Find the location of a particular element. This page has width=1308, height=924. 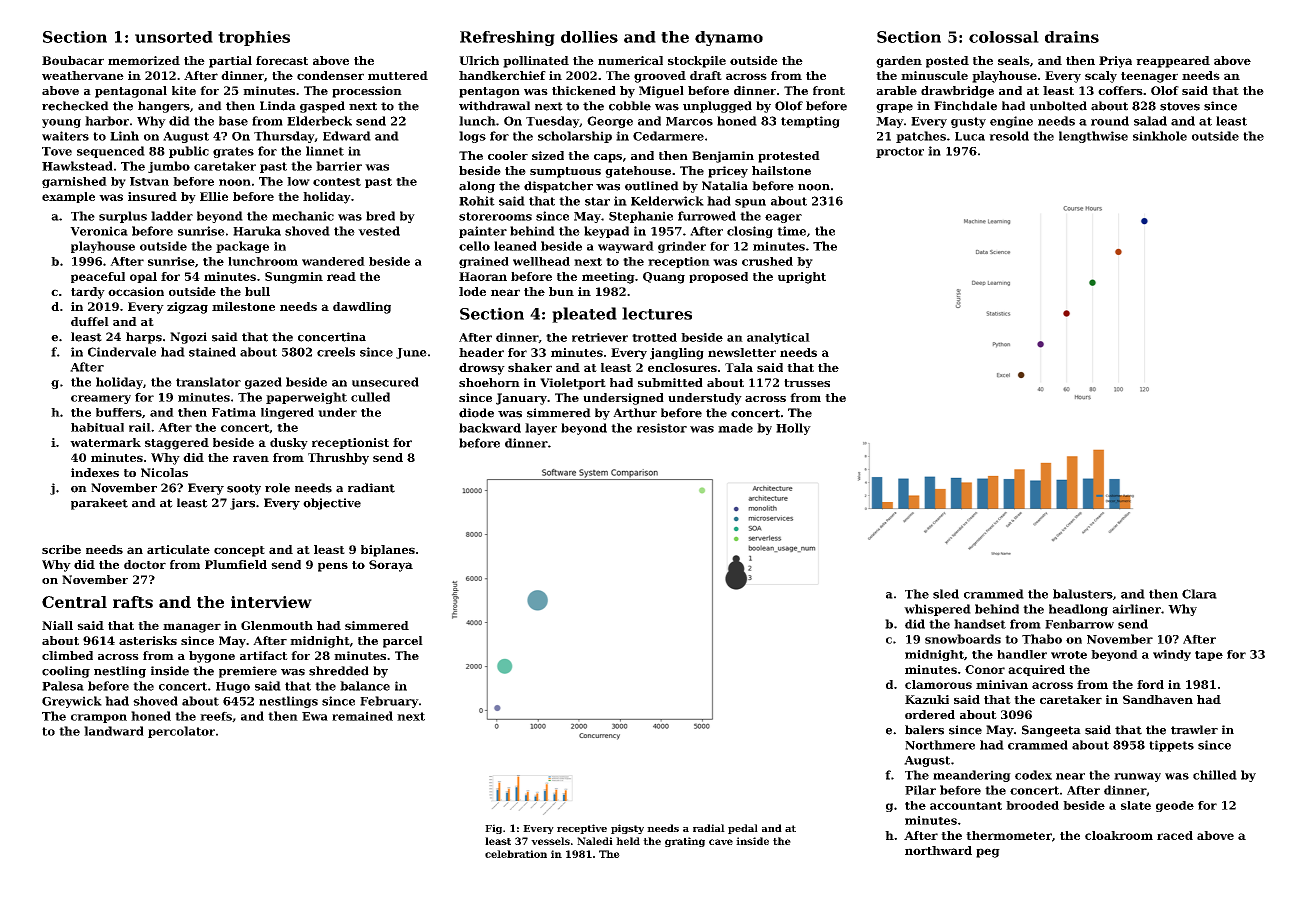

held is located at coordinates (628, 841).
